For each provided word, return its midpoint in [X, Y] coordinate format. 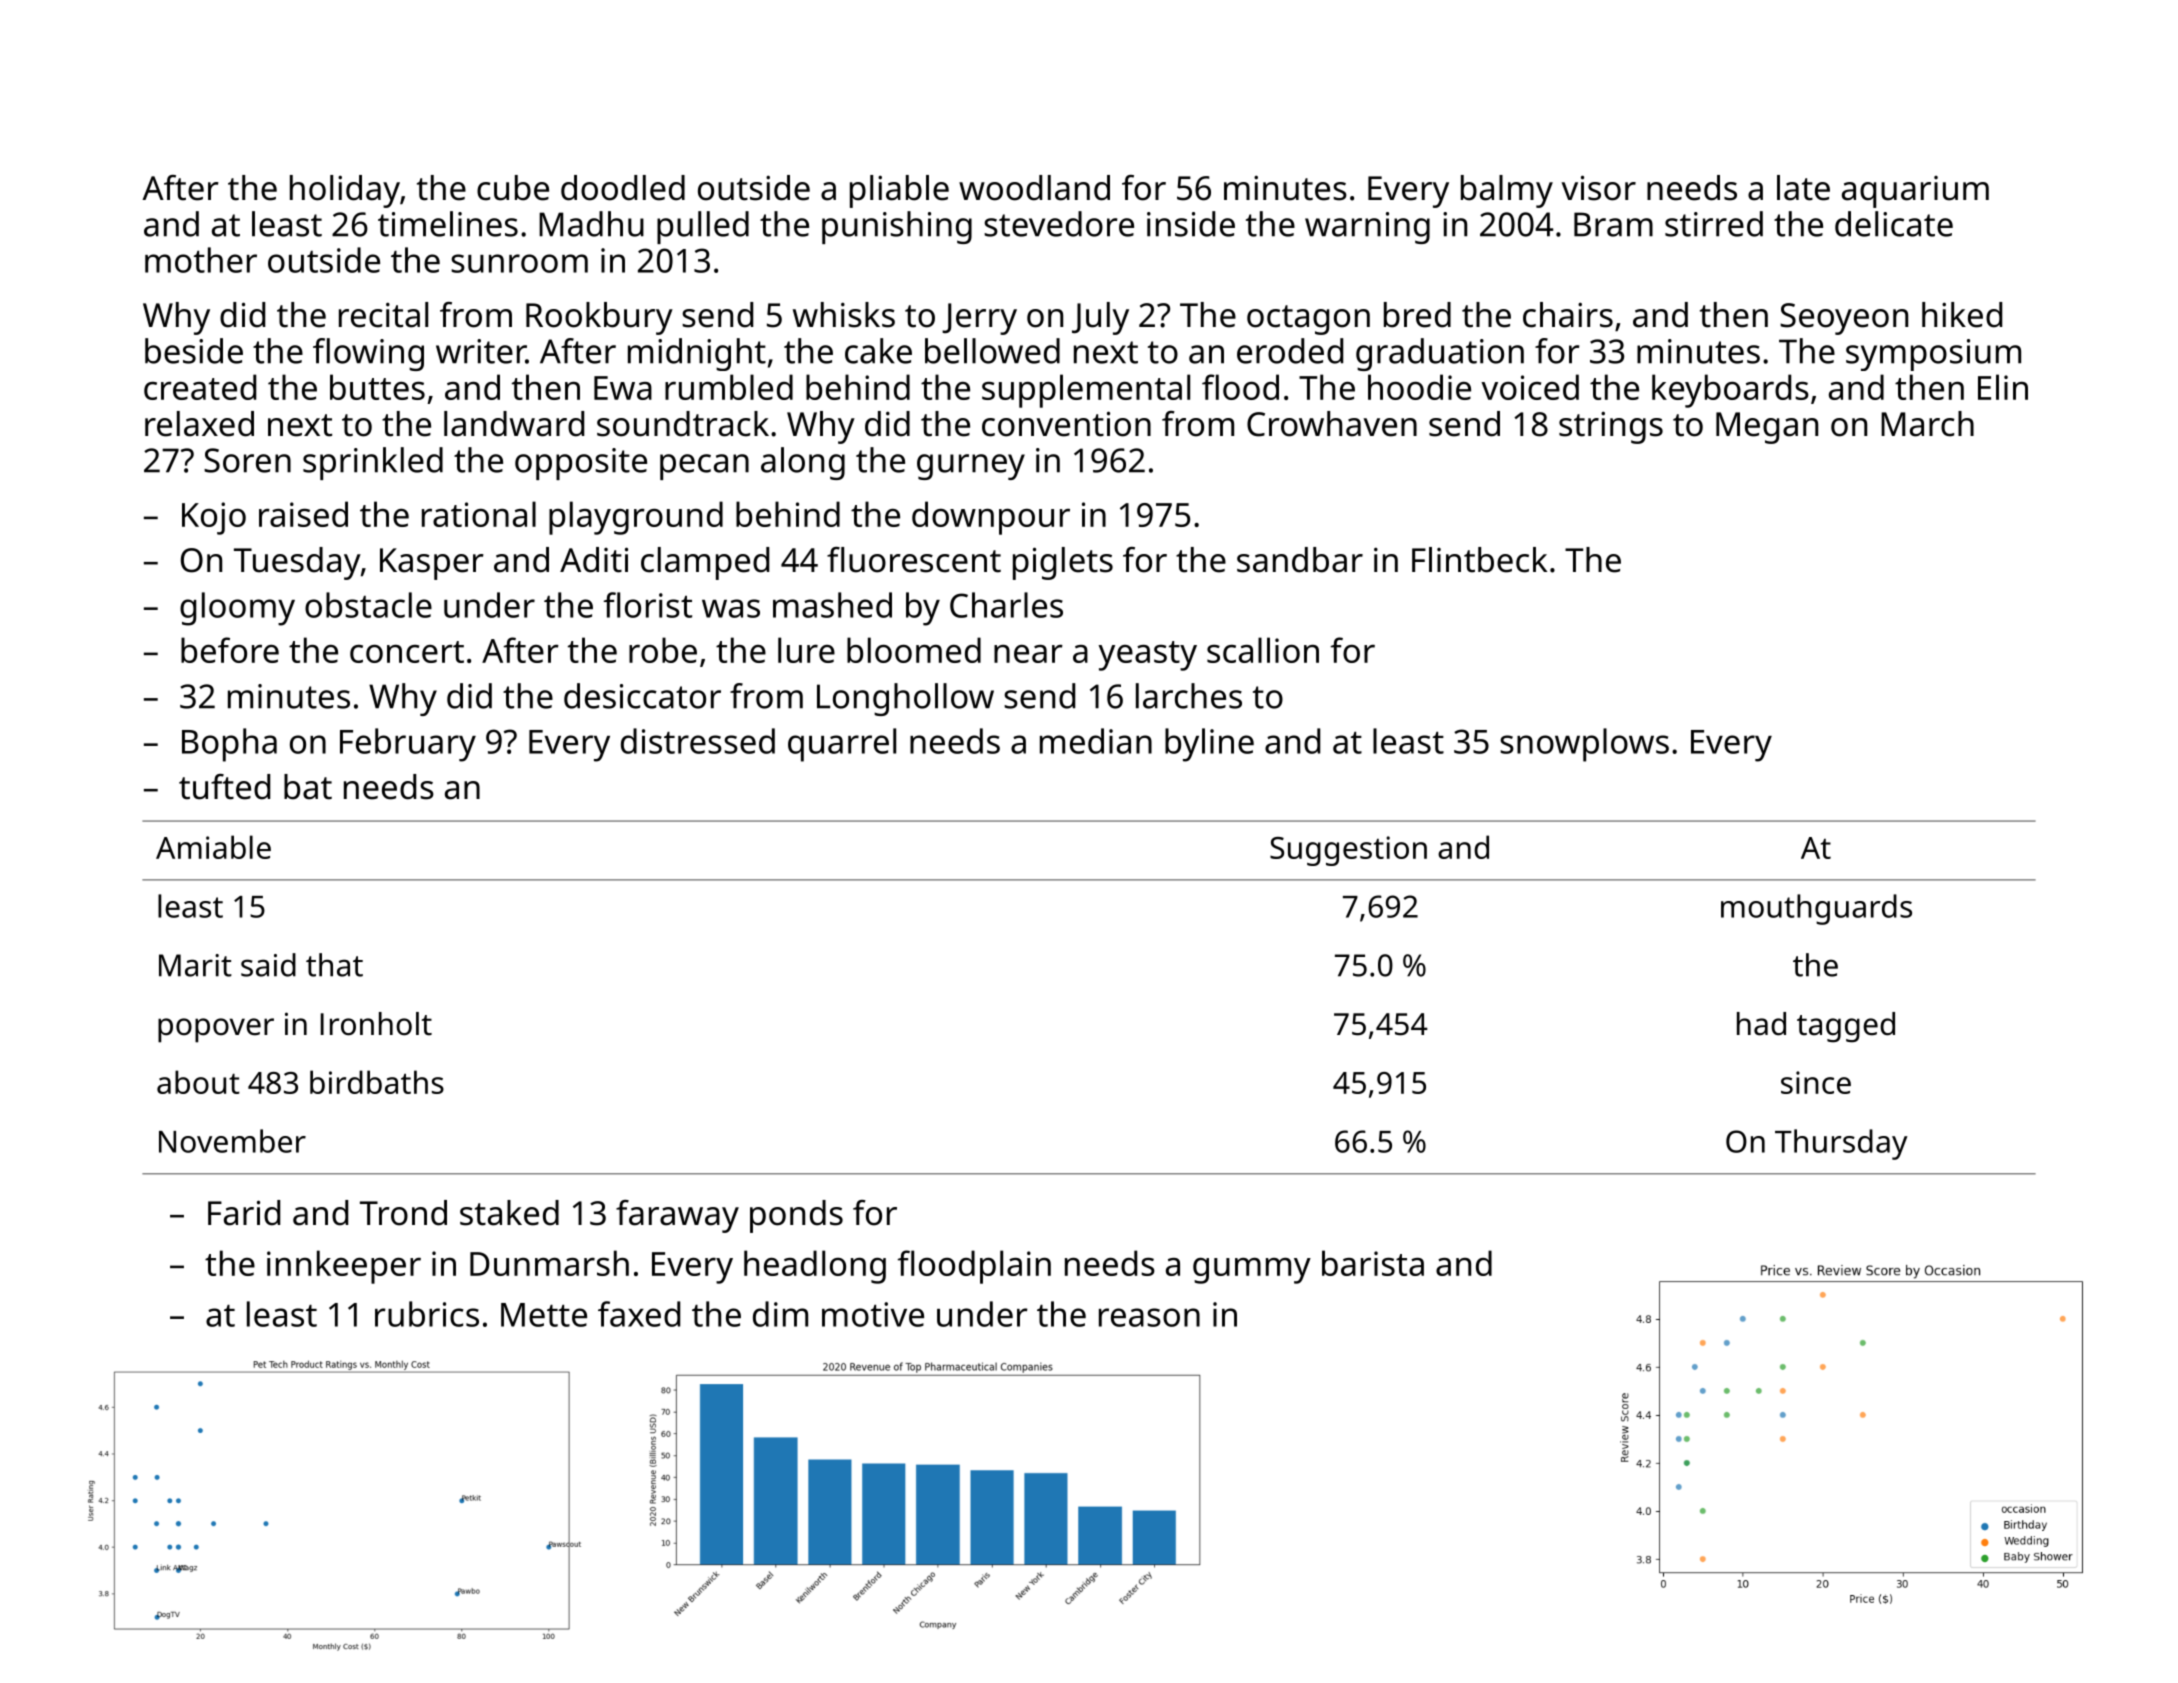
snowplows [1584, 745]
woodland [1034, 188]
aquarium [1915, 192]
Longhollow [905, 699]
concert [407, 652]
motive [873, 1314]
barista [1373, 1263]
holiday [345, 191]
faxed [639, 1314]
